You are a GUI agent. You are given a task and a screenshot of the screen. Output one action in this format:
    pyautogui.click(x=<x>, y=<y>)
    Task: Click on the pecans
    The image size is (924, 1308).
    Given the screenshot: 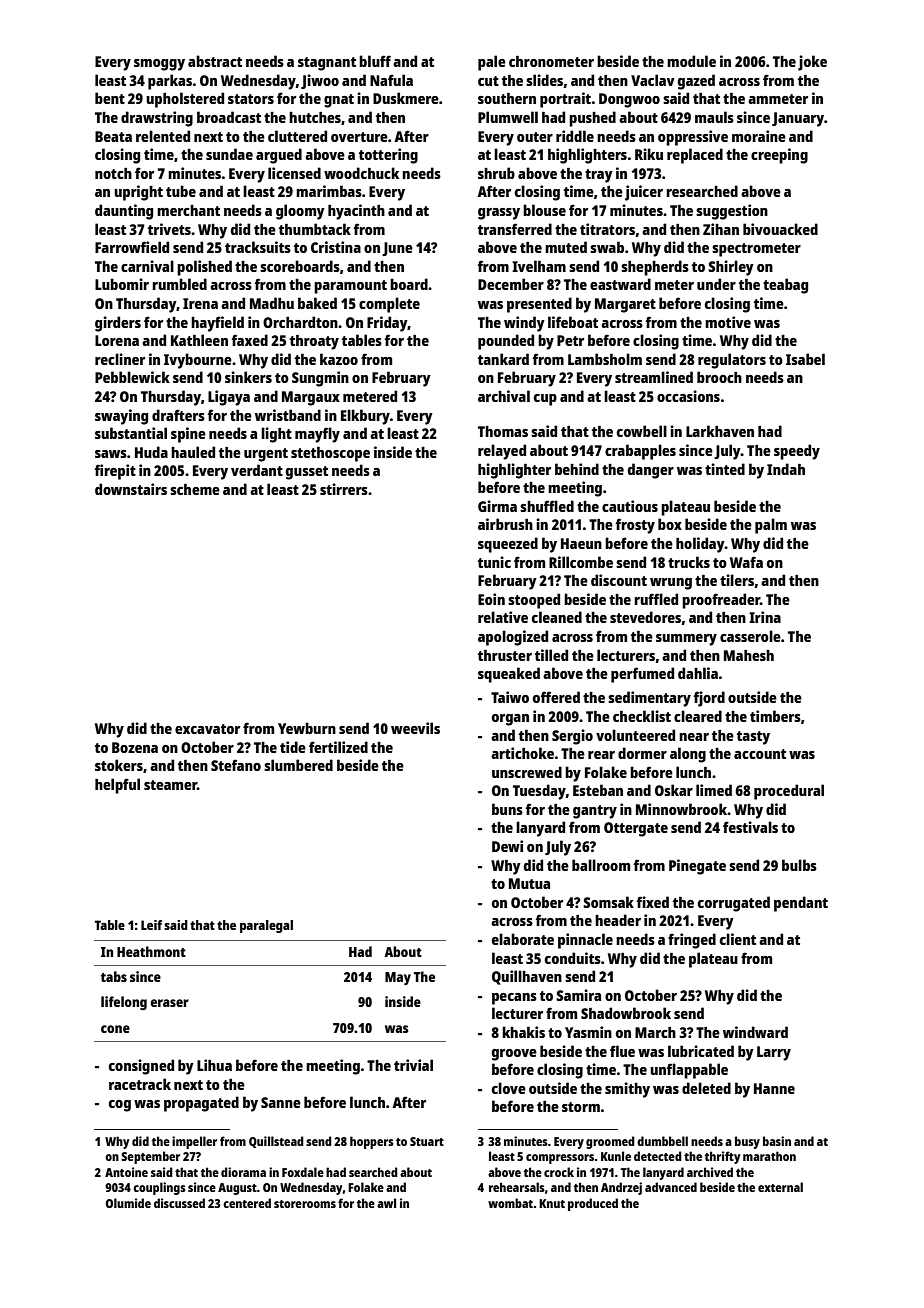 What is the action you would take?
    pyautogui.click(x=514, y=999)
